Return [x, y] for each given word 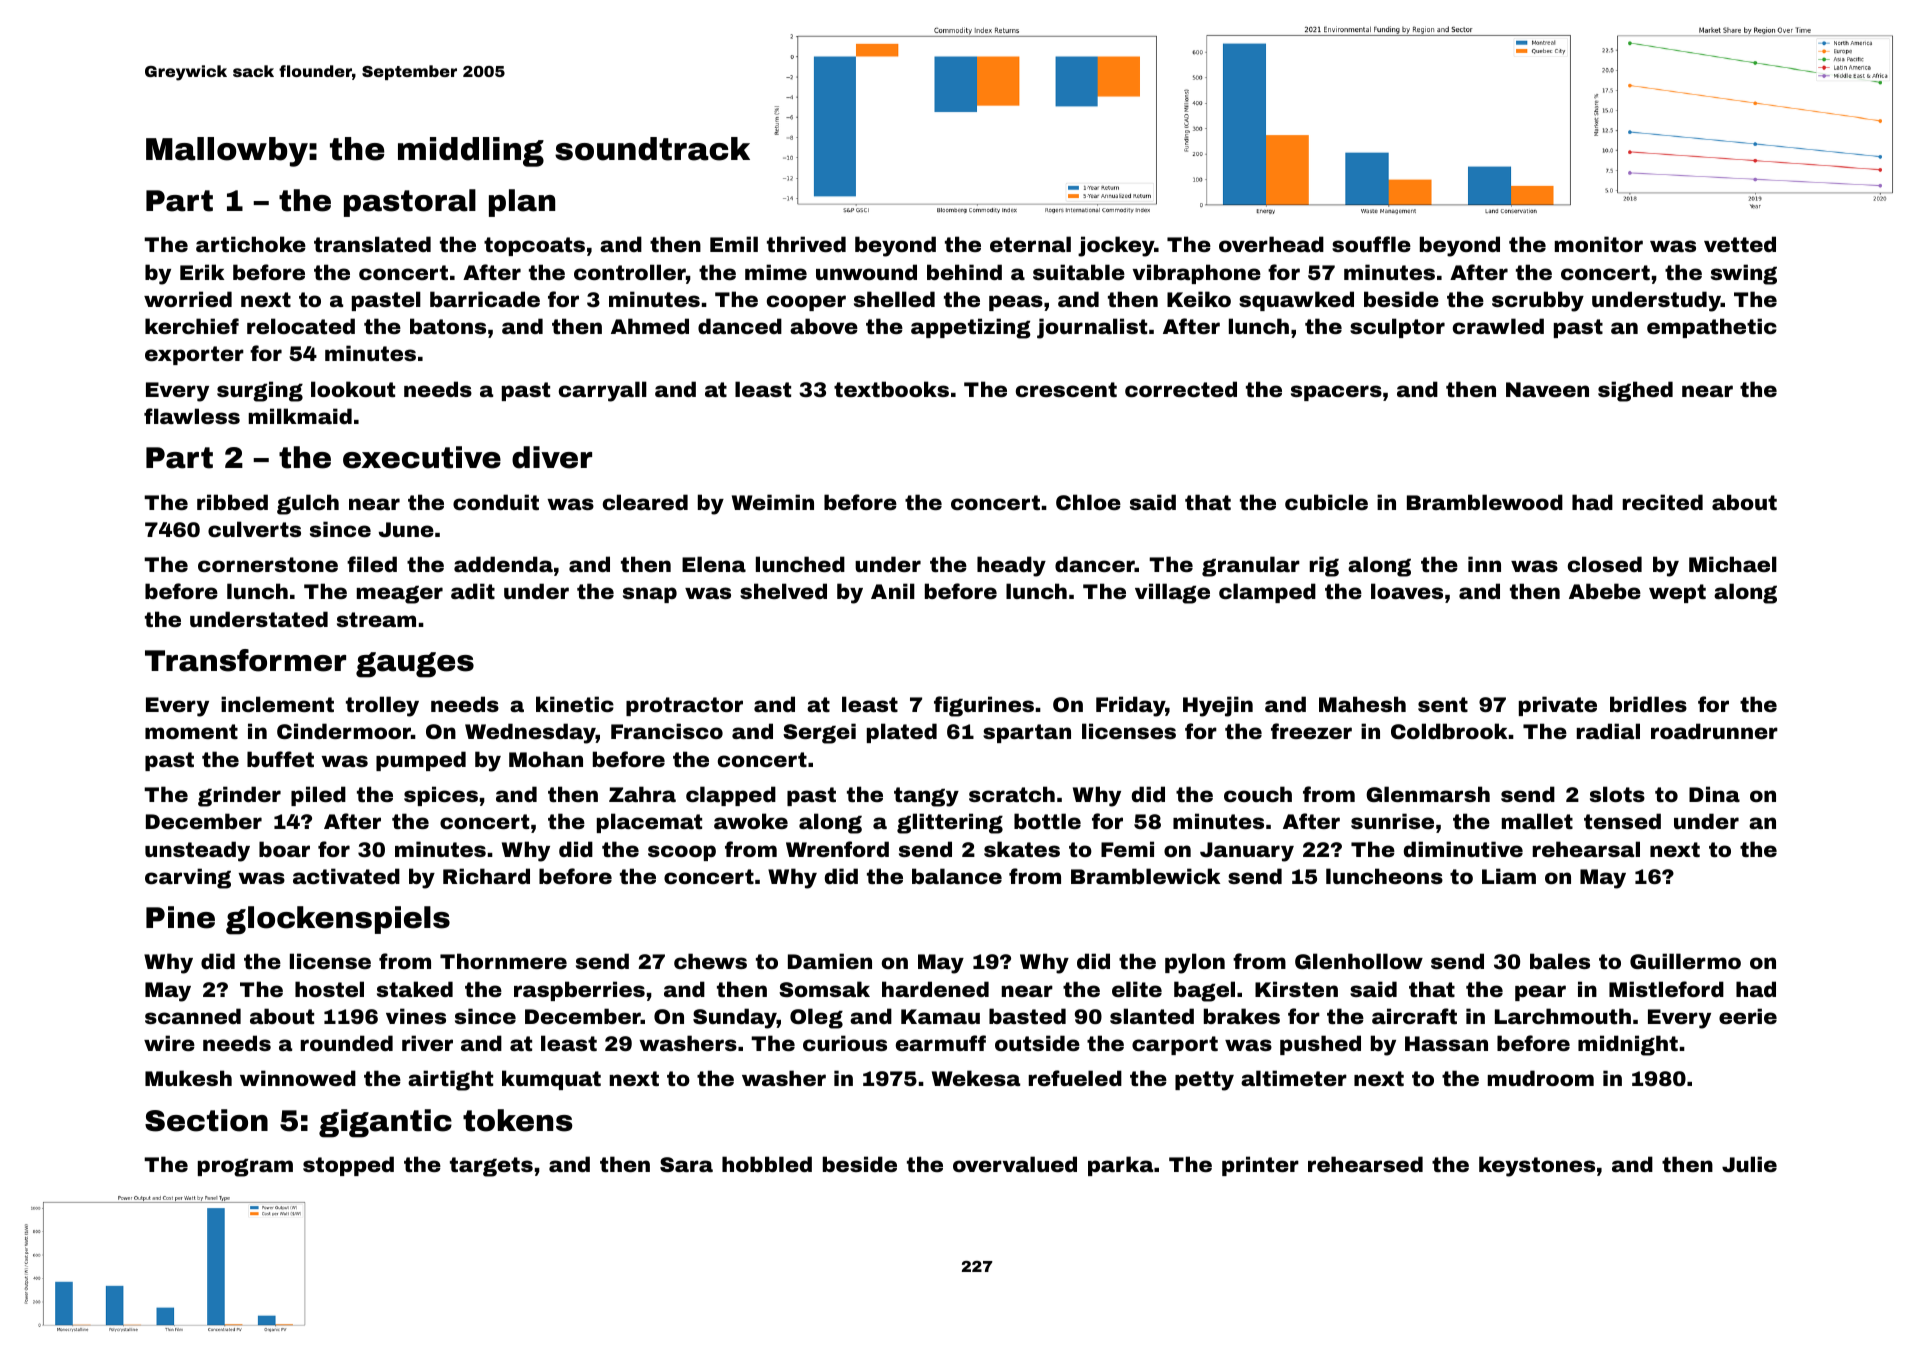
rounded [347, 1043]
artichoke [251, 244]
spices [441, 796]
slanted [1152, 1016]
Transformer [245, 660]
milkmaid [300, 416]
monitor [1599, 244]
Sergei [819, 733]
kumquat [551, 1080]
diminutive [1463, 849]
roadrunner [1714, 731]
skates [1022, 849]
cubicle [1326, 502]
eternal [1030, 244]
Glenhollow [1359, 961]
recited [1663, 502]
